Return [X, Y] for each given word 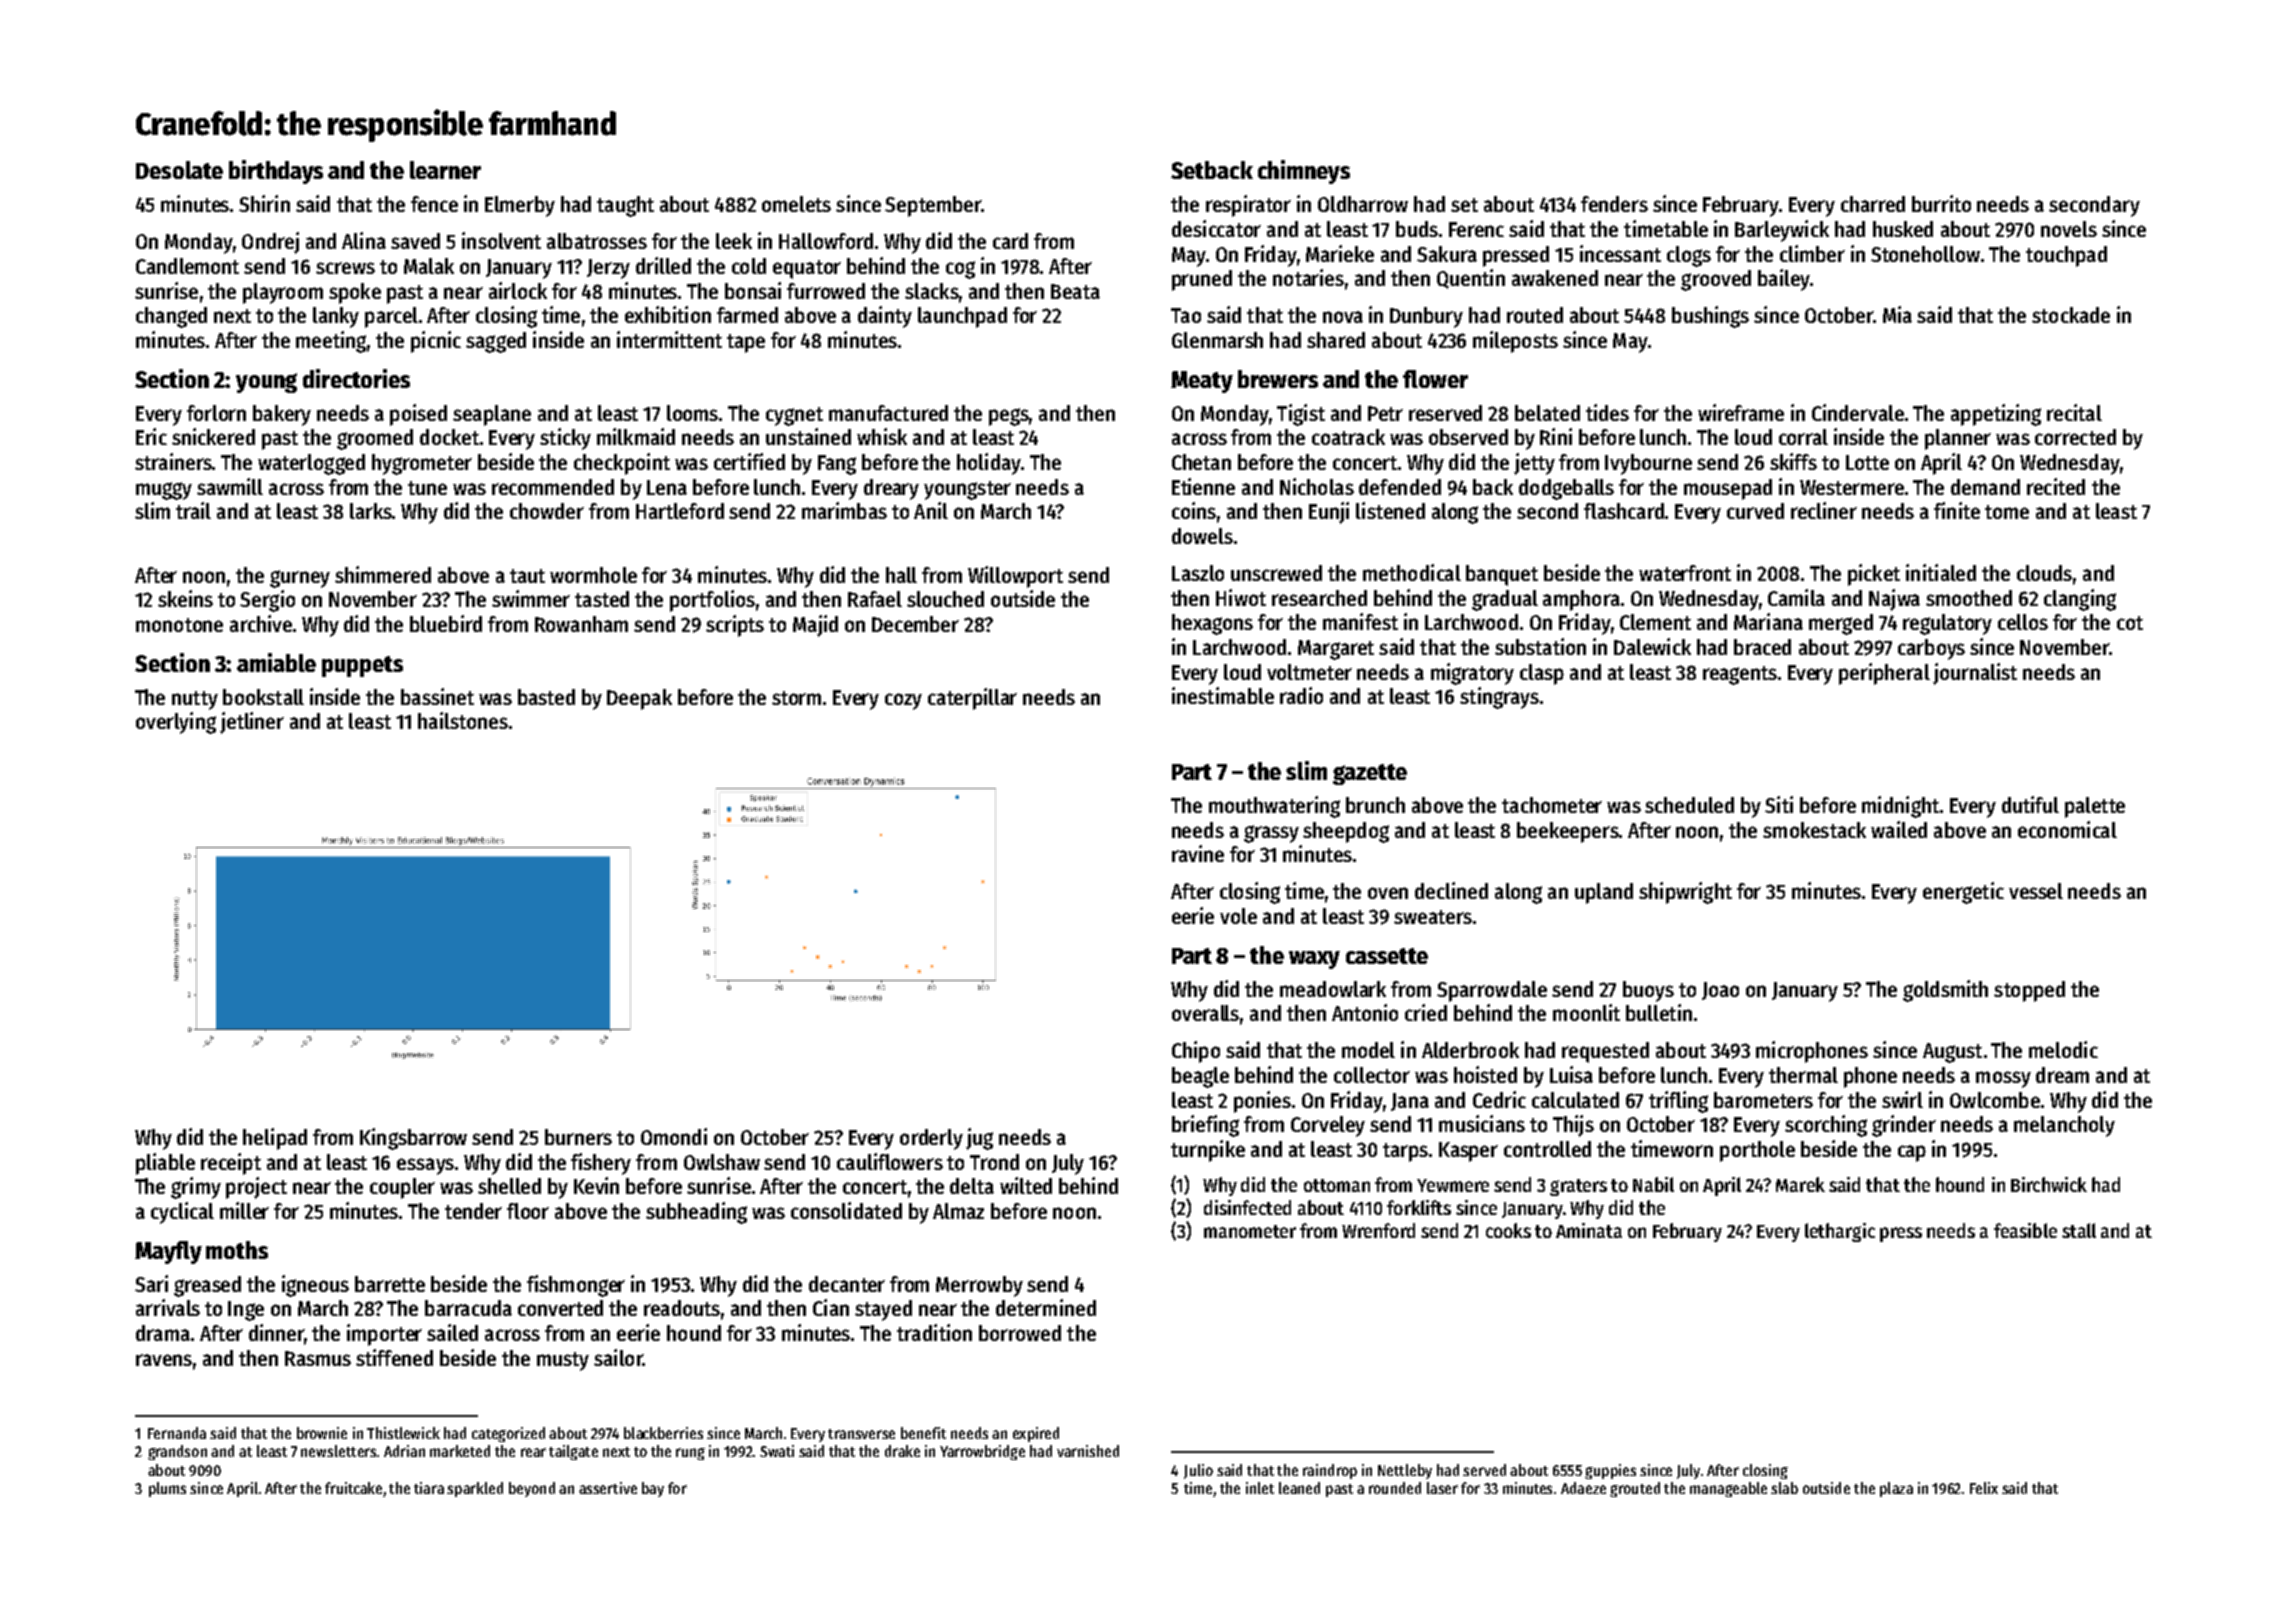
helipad [275, 1139]
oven [1388, 893]
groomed [375, 439]
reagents [1740, 675]
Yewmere [1453, 1185]
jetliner [252, 723]
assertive [608, 1488]
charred [1873, 204]
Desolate [179, 170]
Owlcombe [1995, 1100]
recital [2074, 412]
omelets [796, 204]
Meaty [1202, 382]
